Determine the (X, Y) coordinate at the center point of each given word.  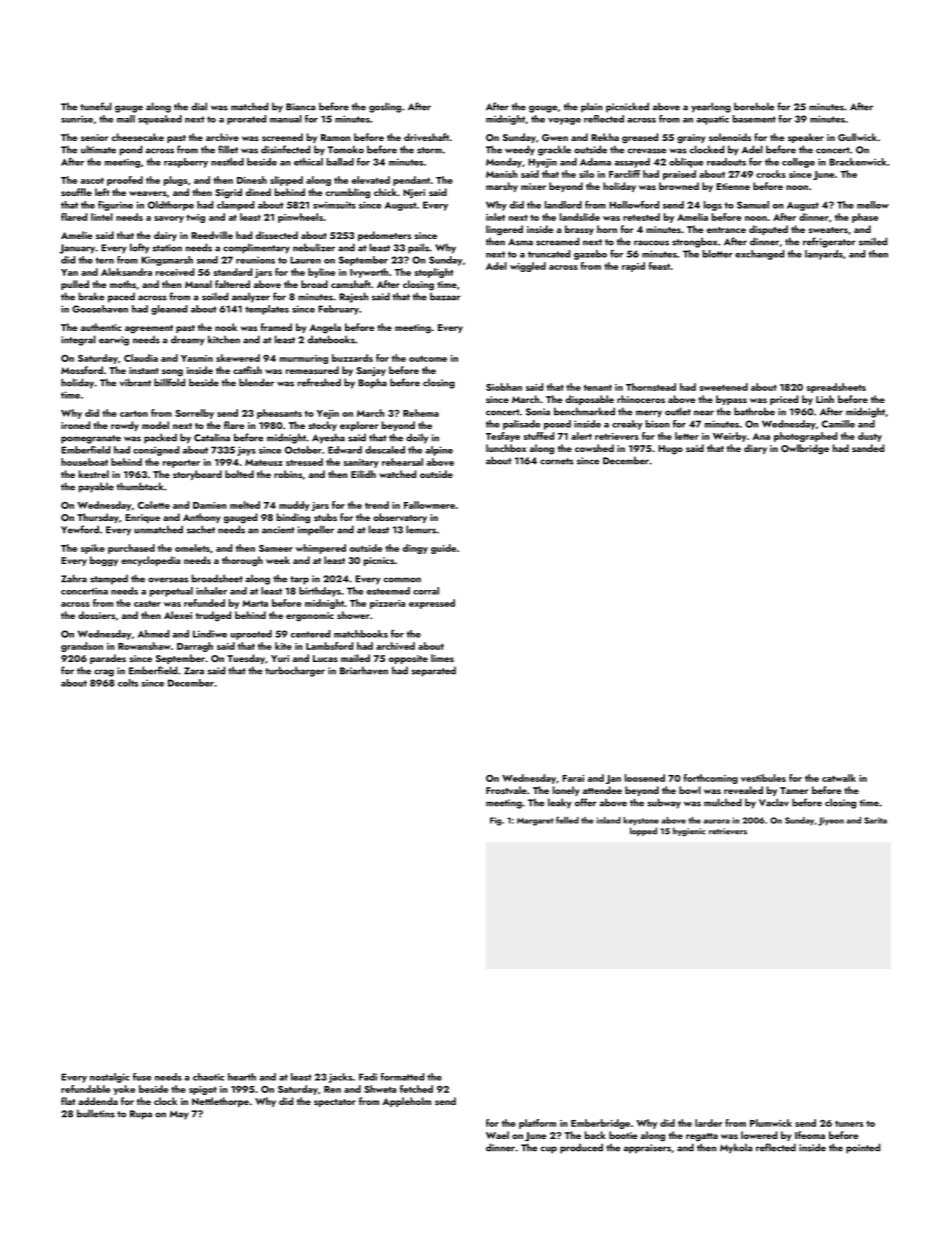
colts (128, 683)
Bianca (300, 107)
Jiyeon (831, 821)
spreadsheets (836, 388)
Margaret (535, 822)
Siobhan (504, 387)
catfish (247, 370)
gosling (385, 107)
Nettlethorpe (220, 1102)
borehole (754, 106)
